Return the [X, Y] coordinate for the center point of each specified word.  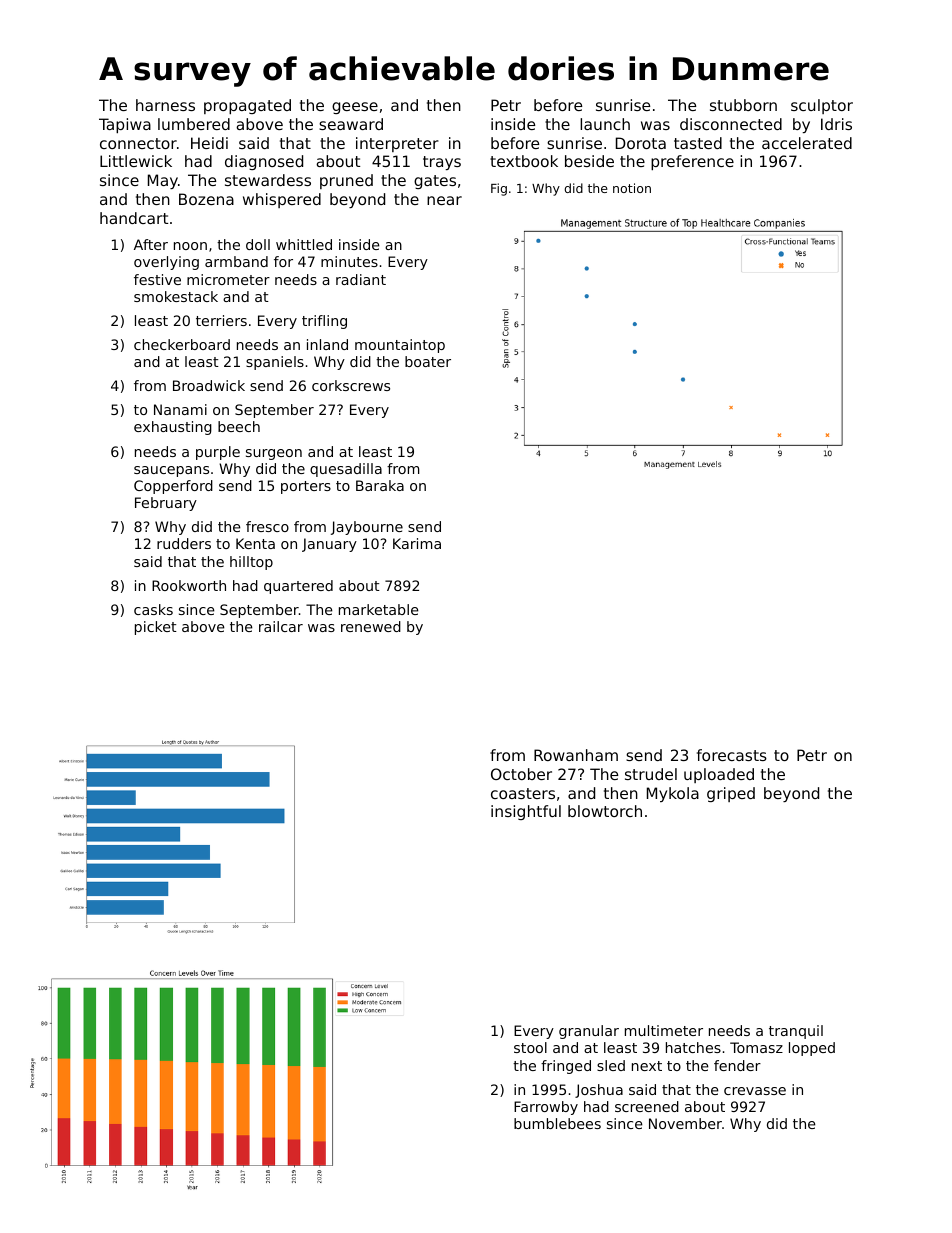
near [444, 200]
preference [692, 162]
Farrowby [546, 1108]
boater [428, 361]
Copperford [173, 487]
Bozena [206, 199]
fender [737, 1065]
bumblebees [557, 1123]
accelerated [807, 143]
